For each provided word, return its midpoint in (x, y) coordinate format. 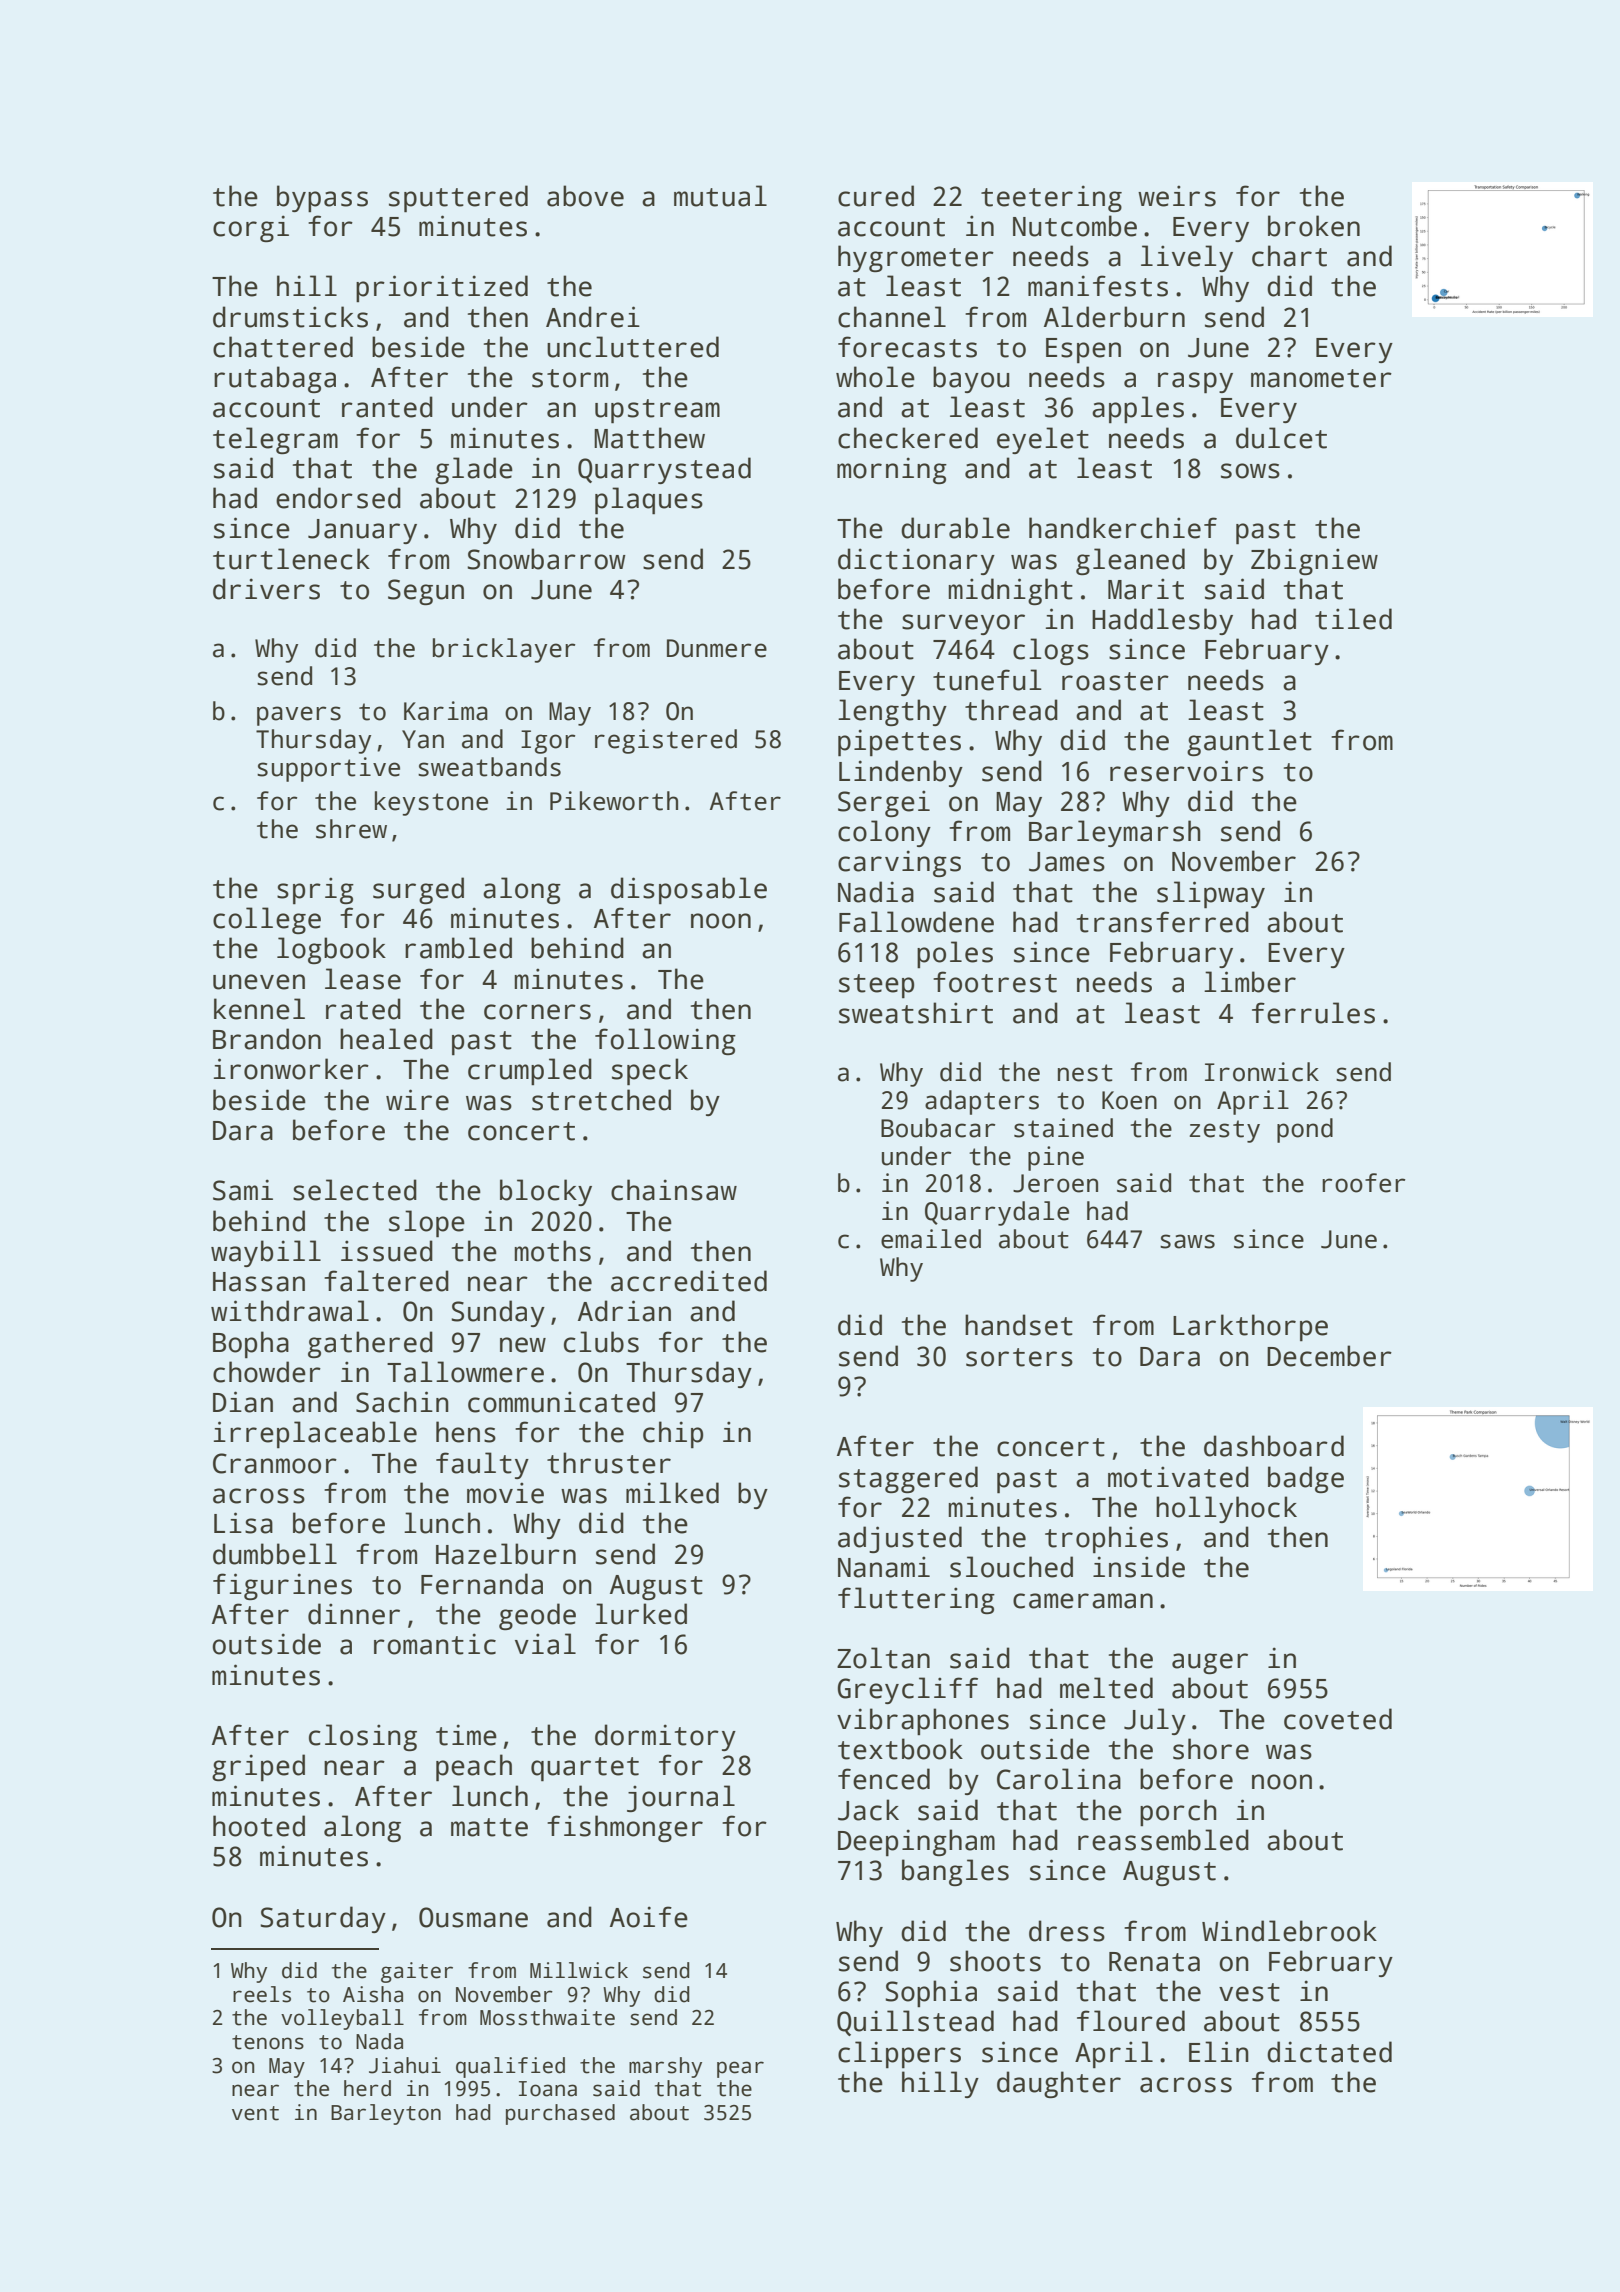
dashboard (1274, 1446)
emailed (931, 1239)
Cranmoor (275, 1463)
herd (367, 2088)
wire (417, 1100)
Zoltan (883, 1658)
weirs (1177, 196)
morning (892, 470)
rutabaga (275, 379)
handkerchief (1123, 528)
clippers (899, 2055)
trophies (1106, 1540)
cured (876, 196)
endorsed (338, 498)
